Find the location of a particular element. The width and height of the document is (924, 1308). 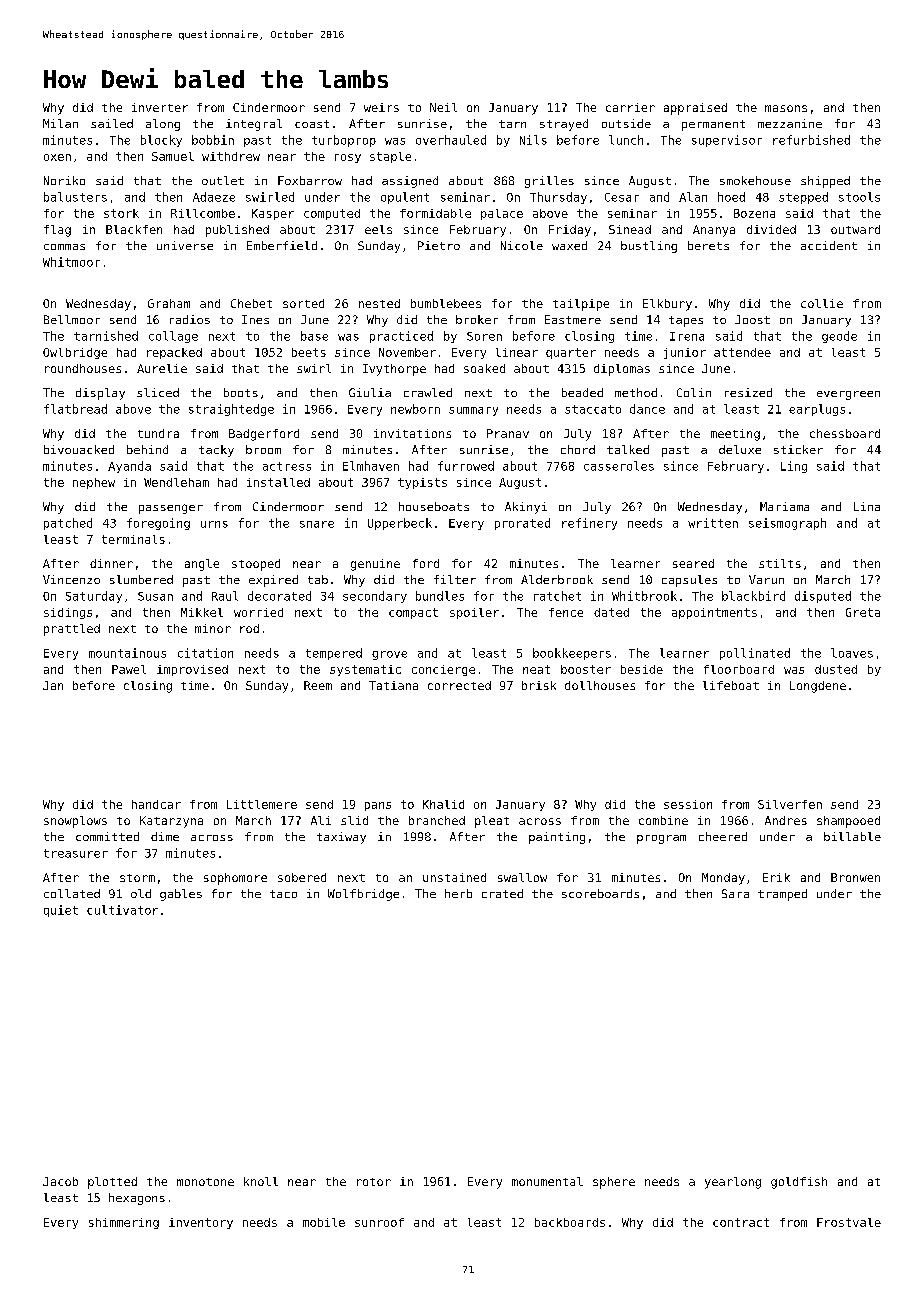

crawled is located at coordinates (428, 392).
